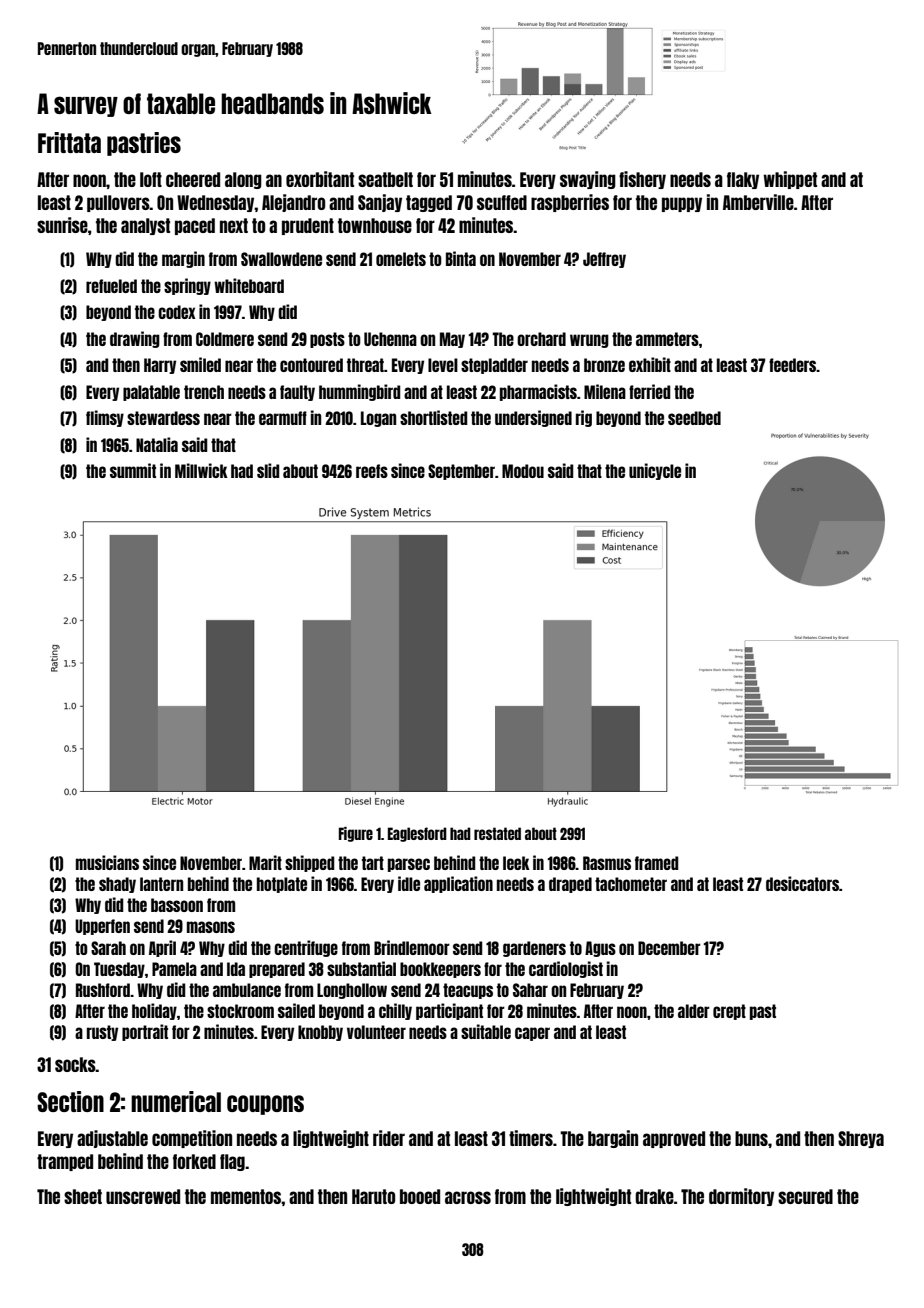  What do you see at coordinates (108, 948) in the screenshot?
I see `Sarah` at bounding box center [108, 948].
